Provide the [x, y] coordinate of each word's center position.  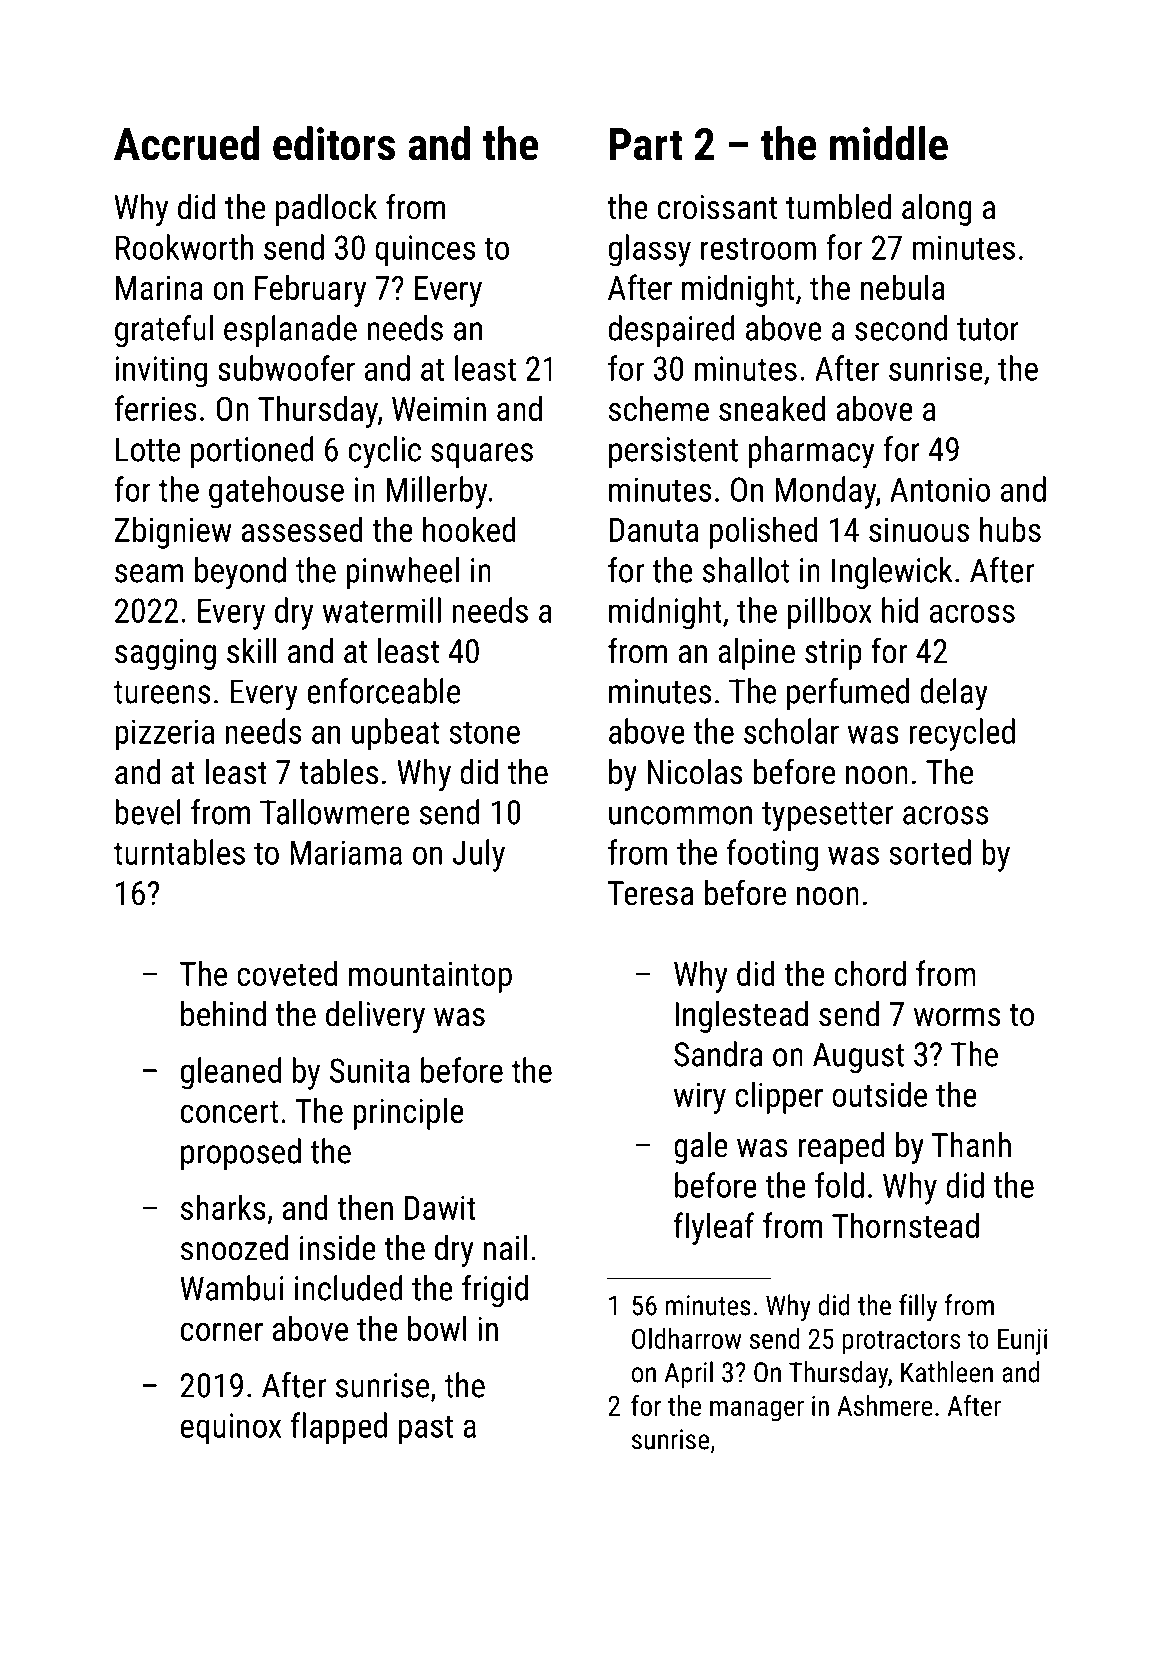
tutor [988, 329]
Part [646, 144]
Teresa [651, 893]
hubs [1010, 529]
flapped [339, 1428]
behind [223, 1014]
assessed [302, 529]
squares [482, 455]
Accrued [186, 143]
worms [957, 1017]
